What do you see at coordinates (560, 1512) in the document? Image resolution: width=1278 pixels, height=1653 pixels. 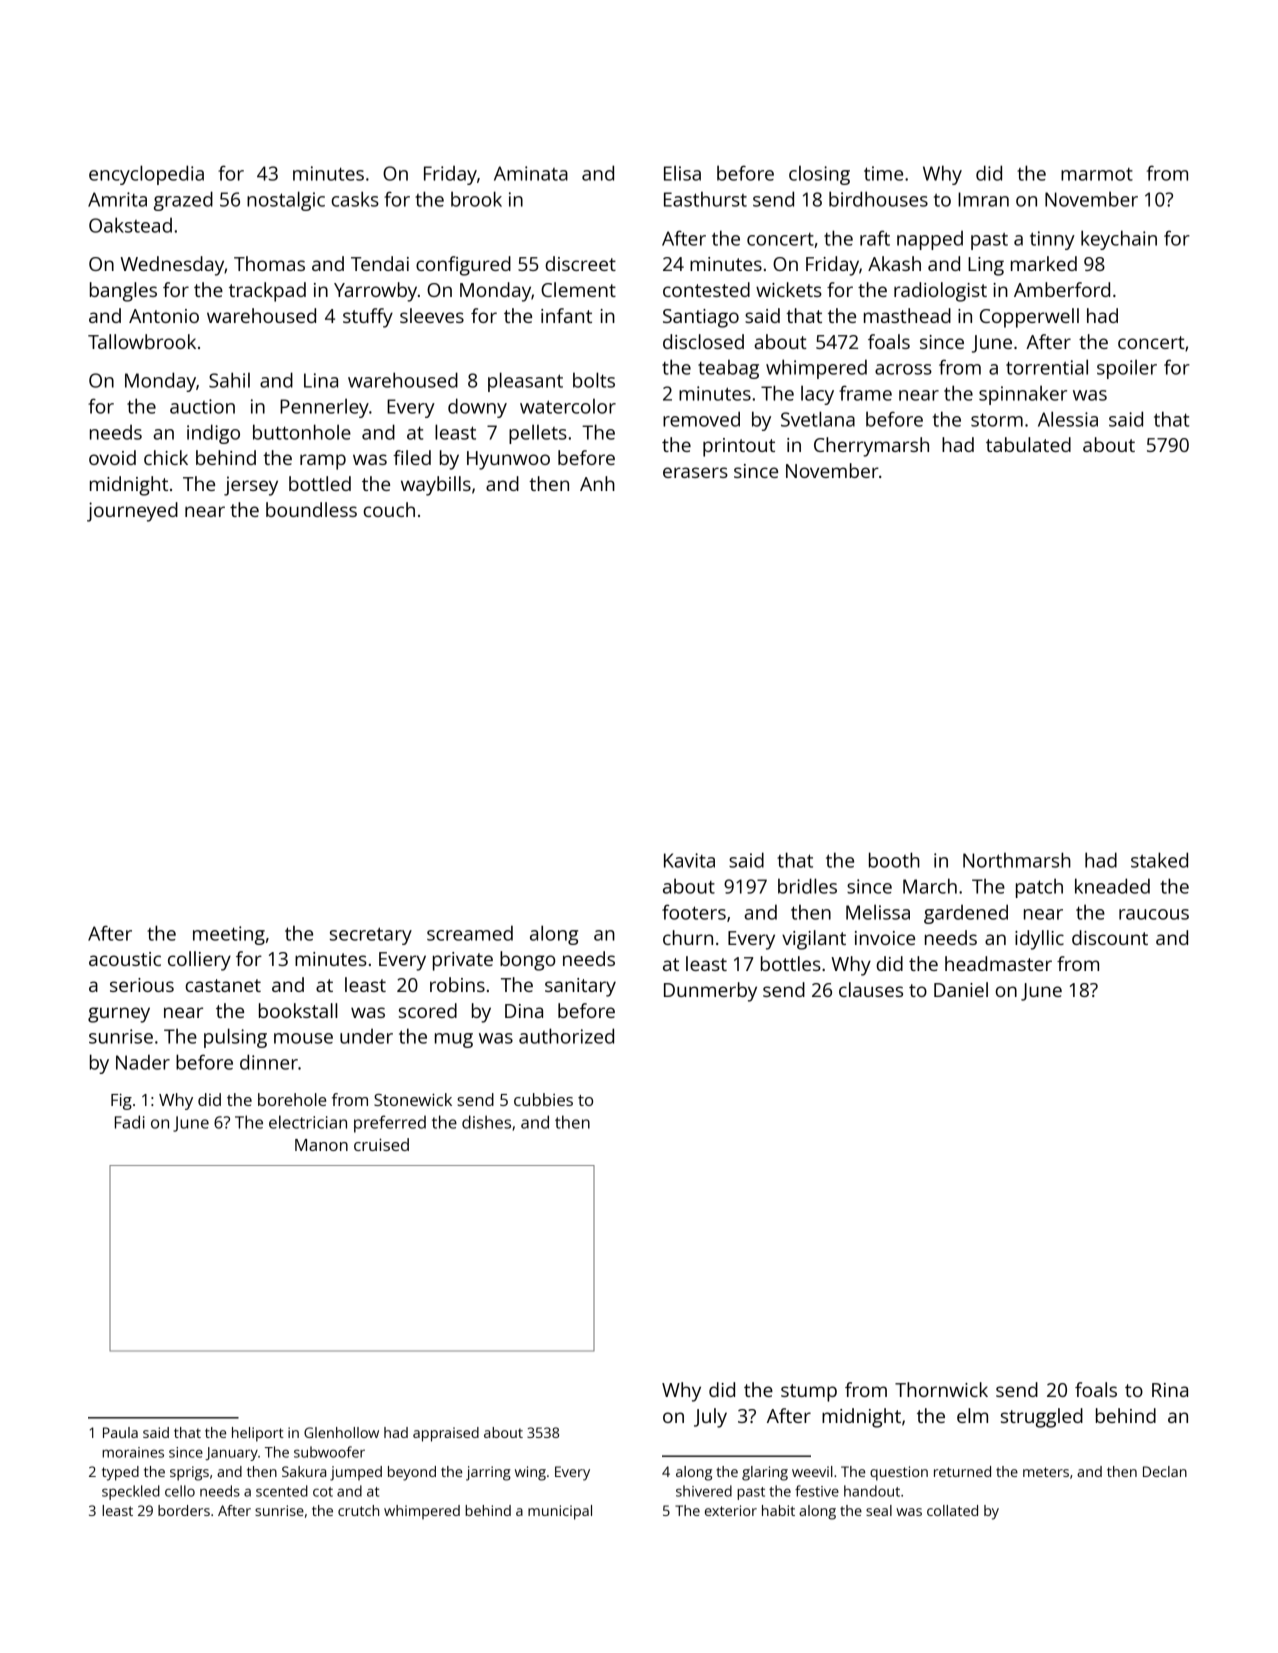 I see `municipal` at bounding box center [560, 1512].
